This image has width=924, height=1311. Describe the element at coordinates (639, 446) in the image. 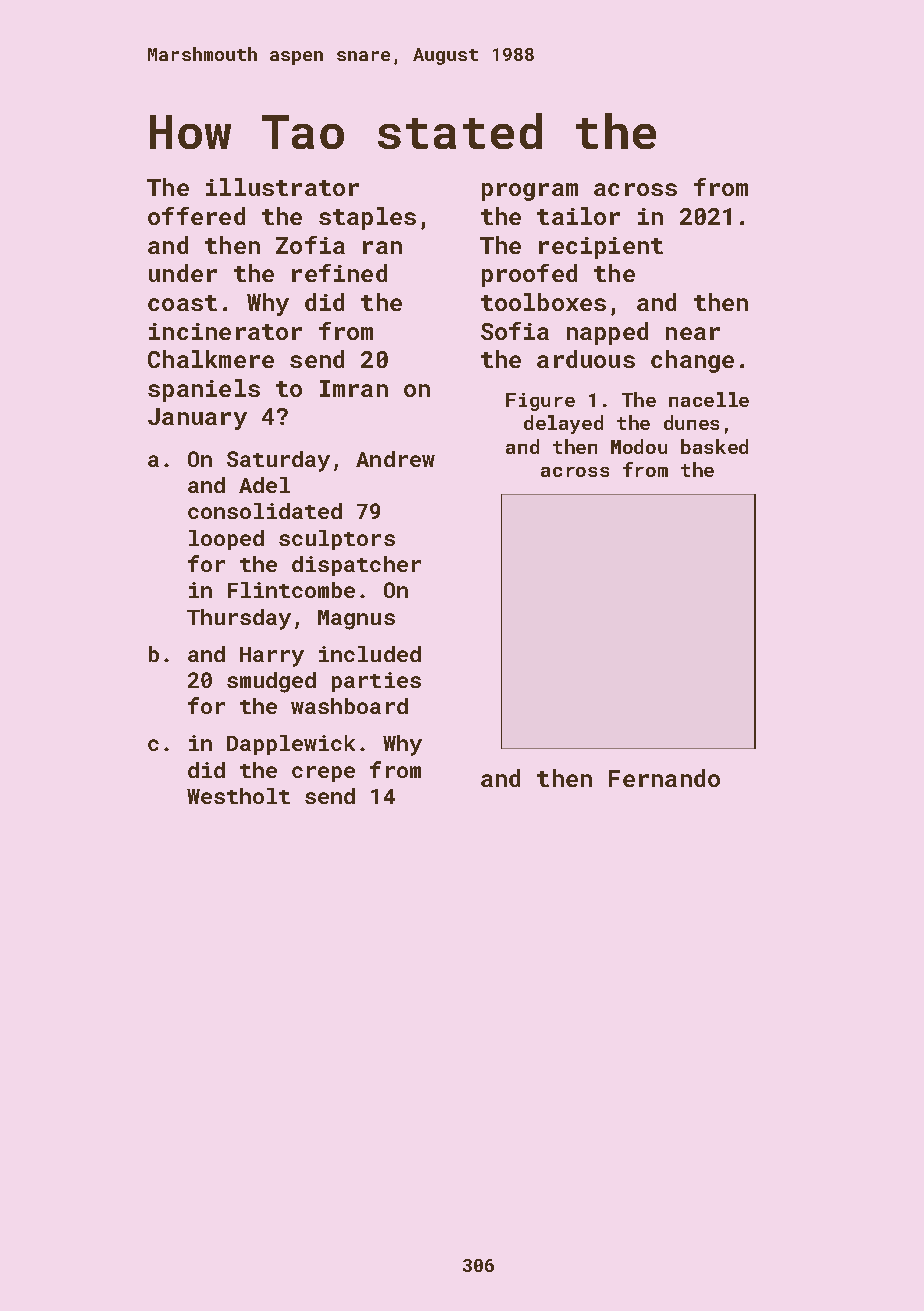

I see `Modou` at that location.
